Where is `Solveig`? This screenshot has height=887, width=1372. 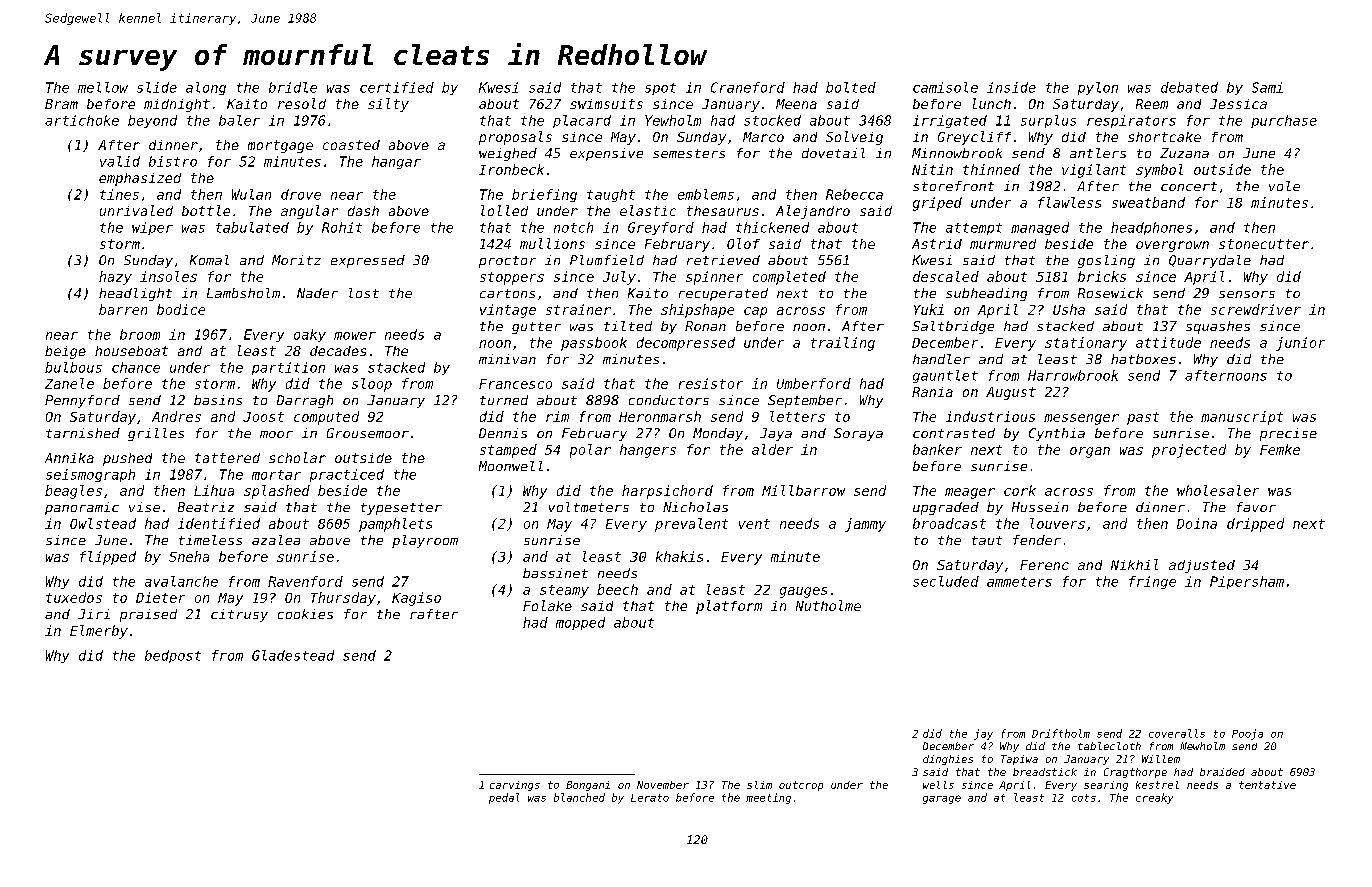
Solveig is located at coordinates (854, 138).
